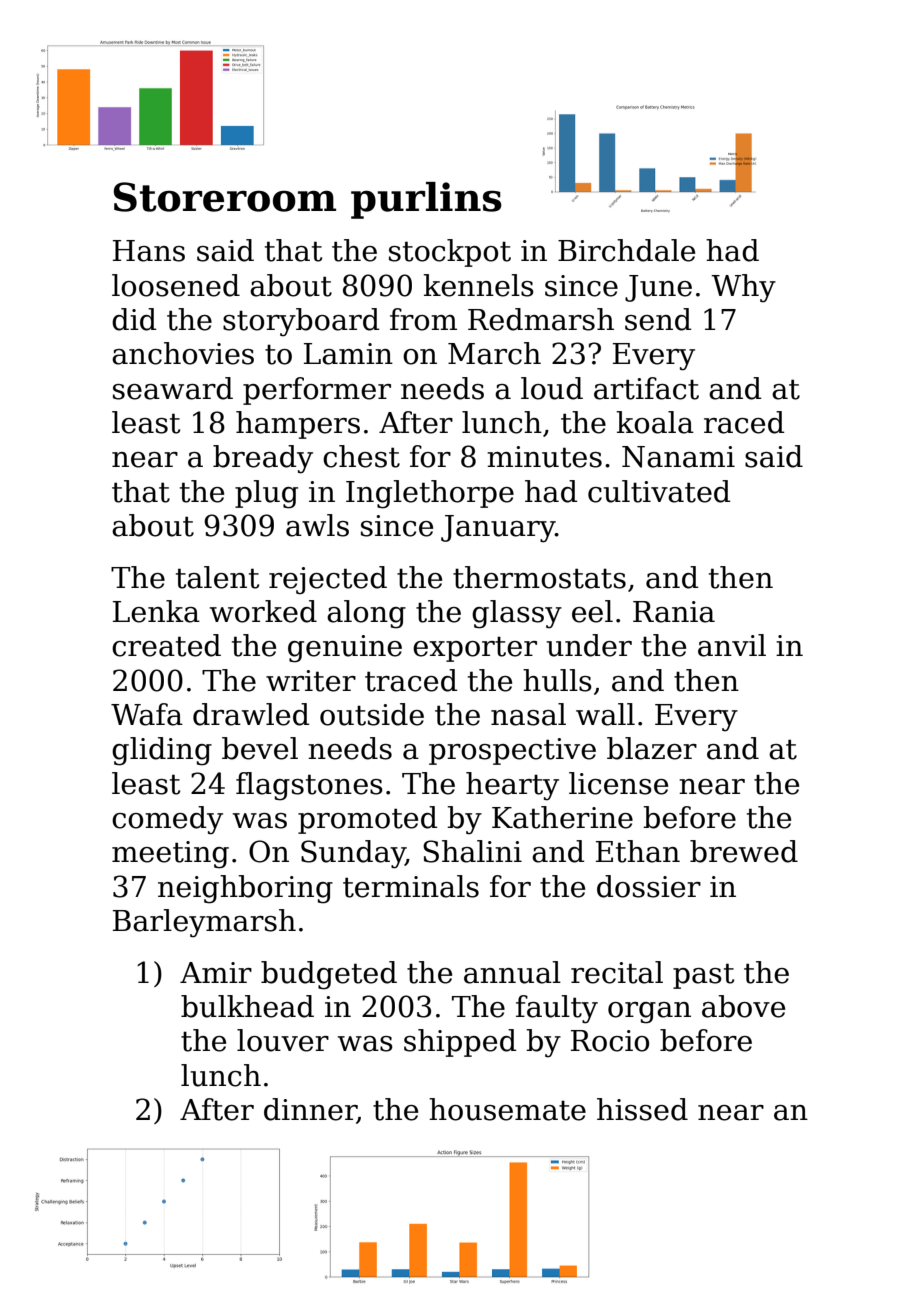  What do you see at coordinates (507, 1109) in the page?
I see `housemate` at bounding box center [507, 1109].
